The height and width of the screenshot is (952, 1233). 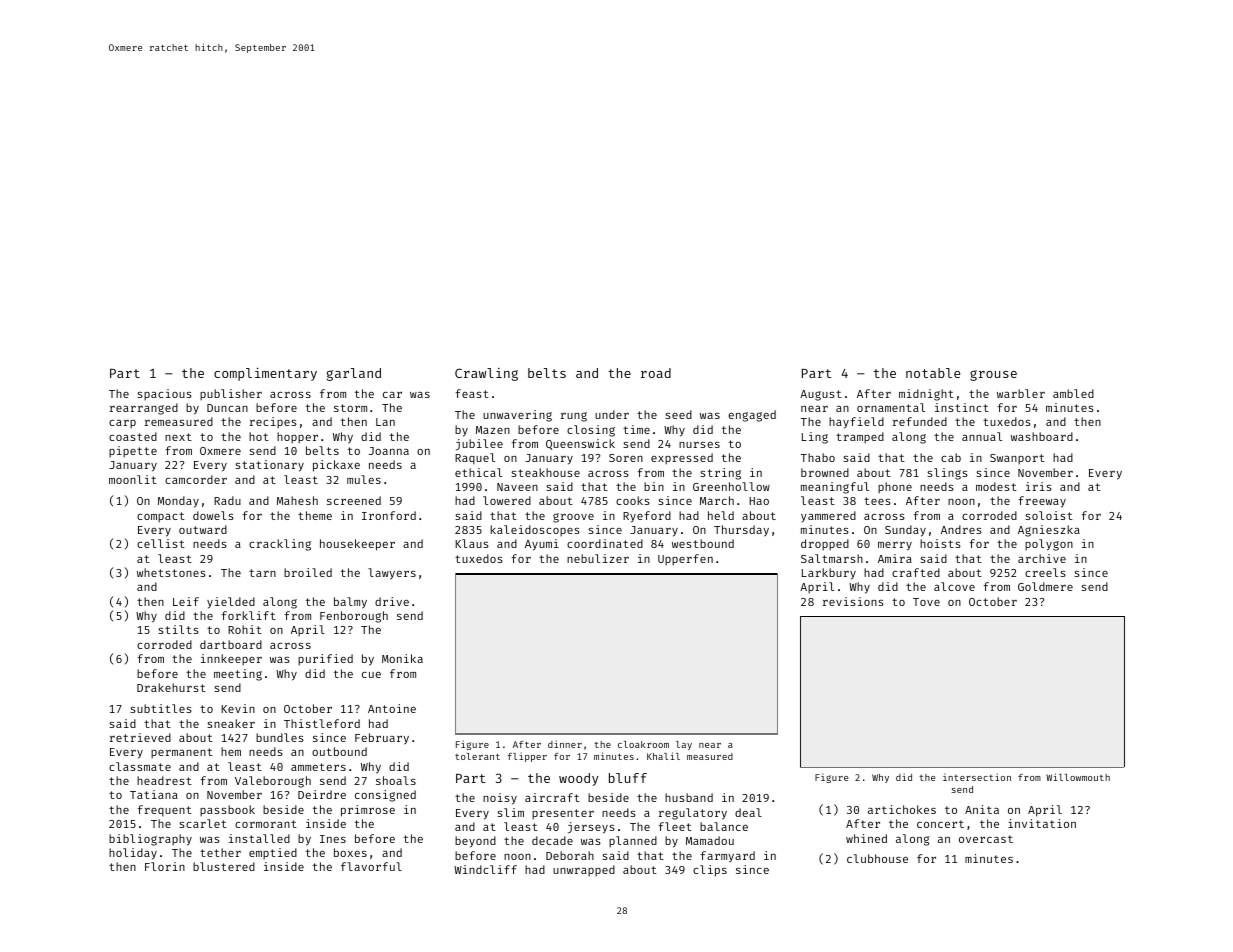 What do you see at coordinates (402, 658) in the screenshot?
I see `Monika` at bounding box center [402, 658].
